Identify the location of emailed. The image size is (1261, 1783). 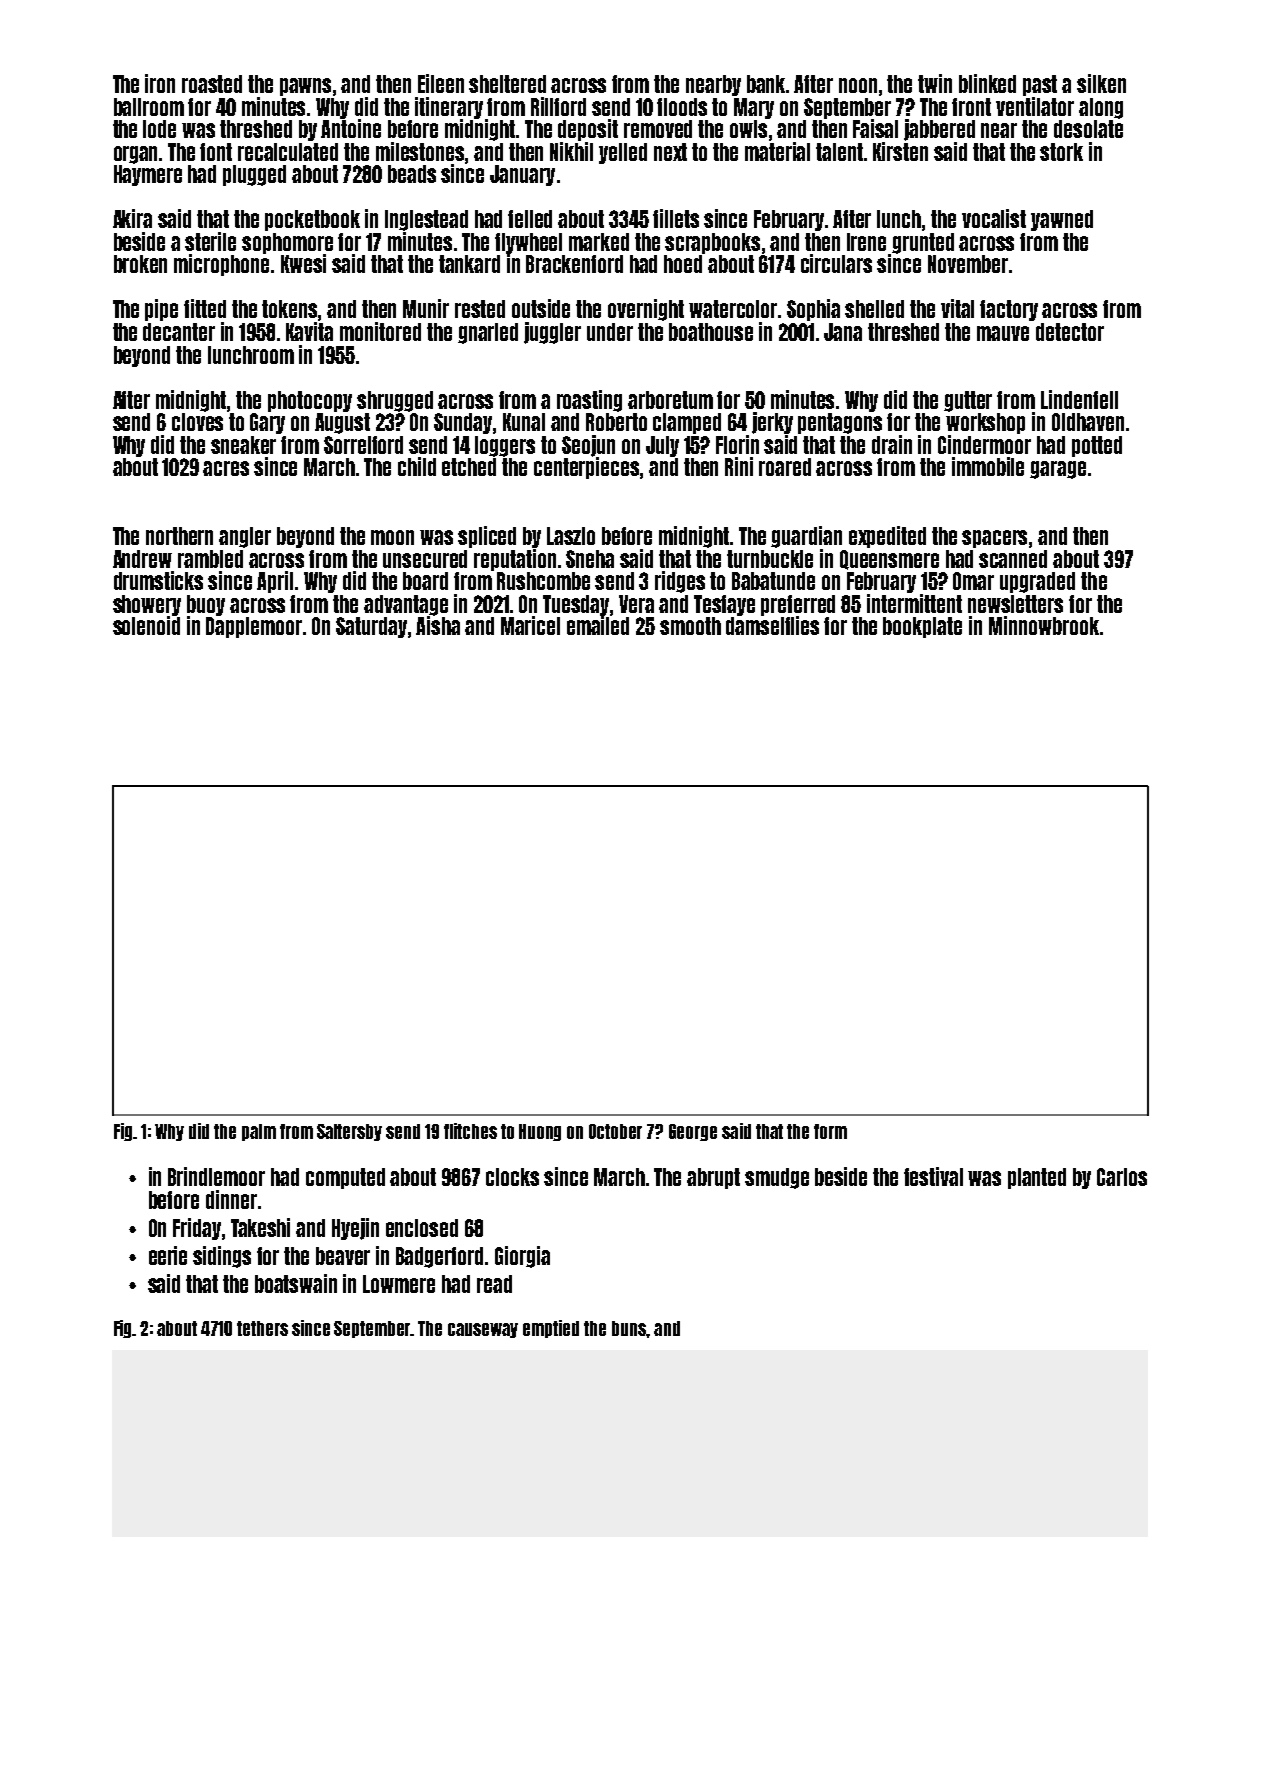
(598, 625).
